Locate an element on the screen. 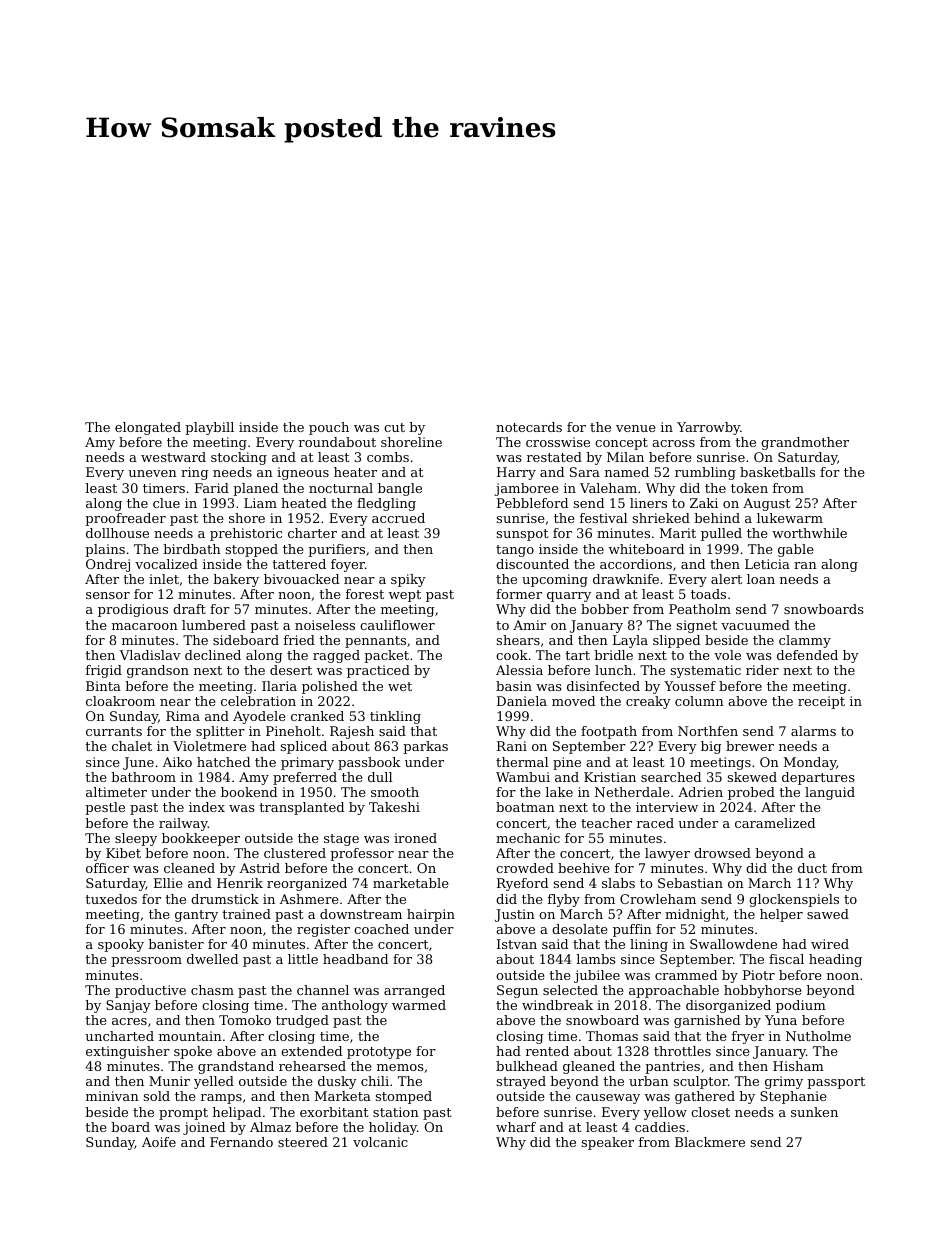 Image resolution: width=952 pixels, height=1233 pixels. uneven is located at coordinates (152, 473).
